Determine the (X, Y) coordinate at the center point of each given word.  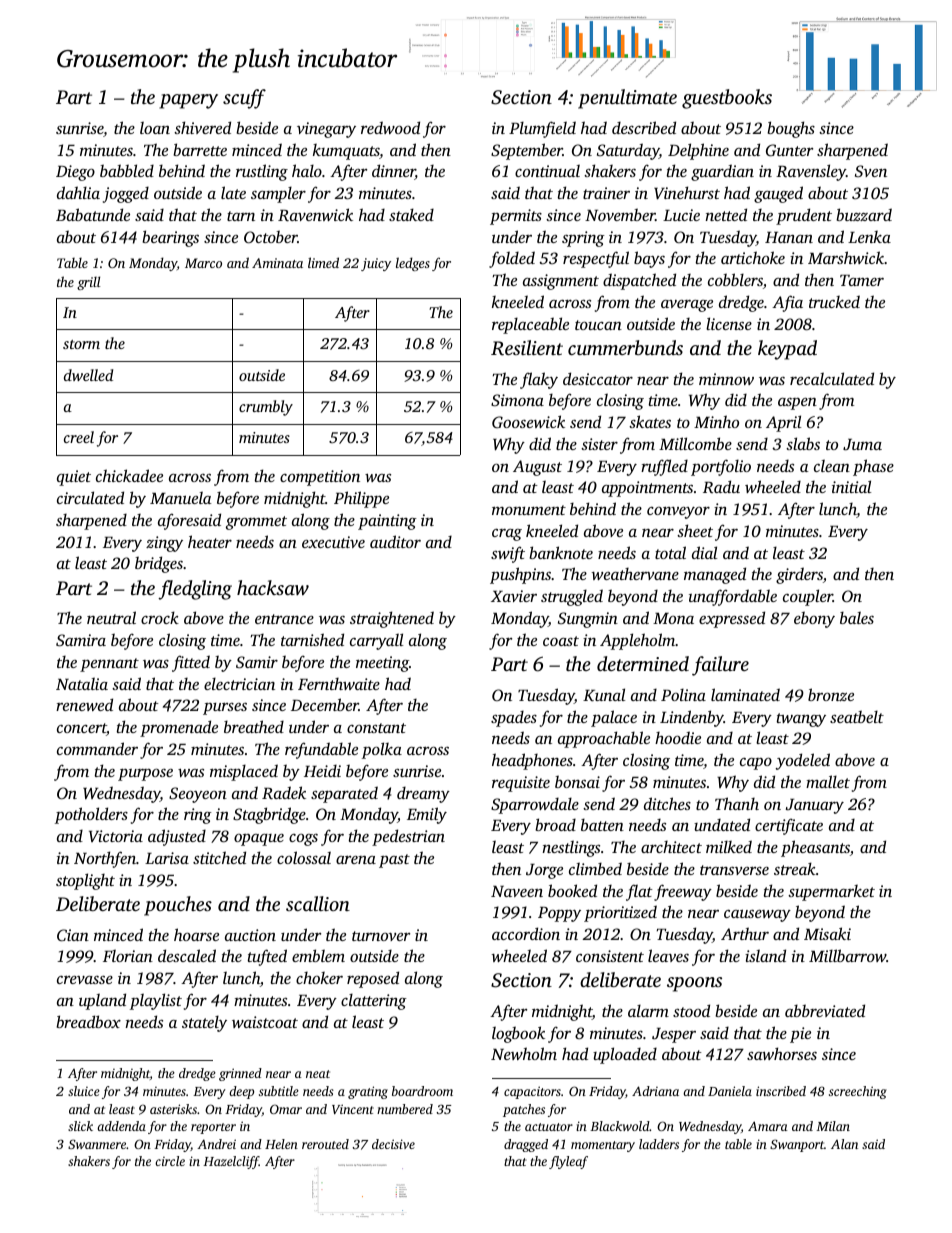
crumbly (266, 408)
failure (720, 666)
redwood (390, 127)
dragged (526, 1145)
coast (561, 641)
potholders (91, 815)
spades (514, 718)
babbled (127, 170)
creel (79, 437)
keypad (787, 350)
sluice (84, 1091)
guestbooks (727, 99)
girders (799, 575)
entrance (284, 619)
